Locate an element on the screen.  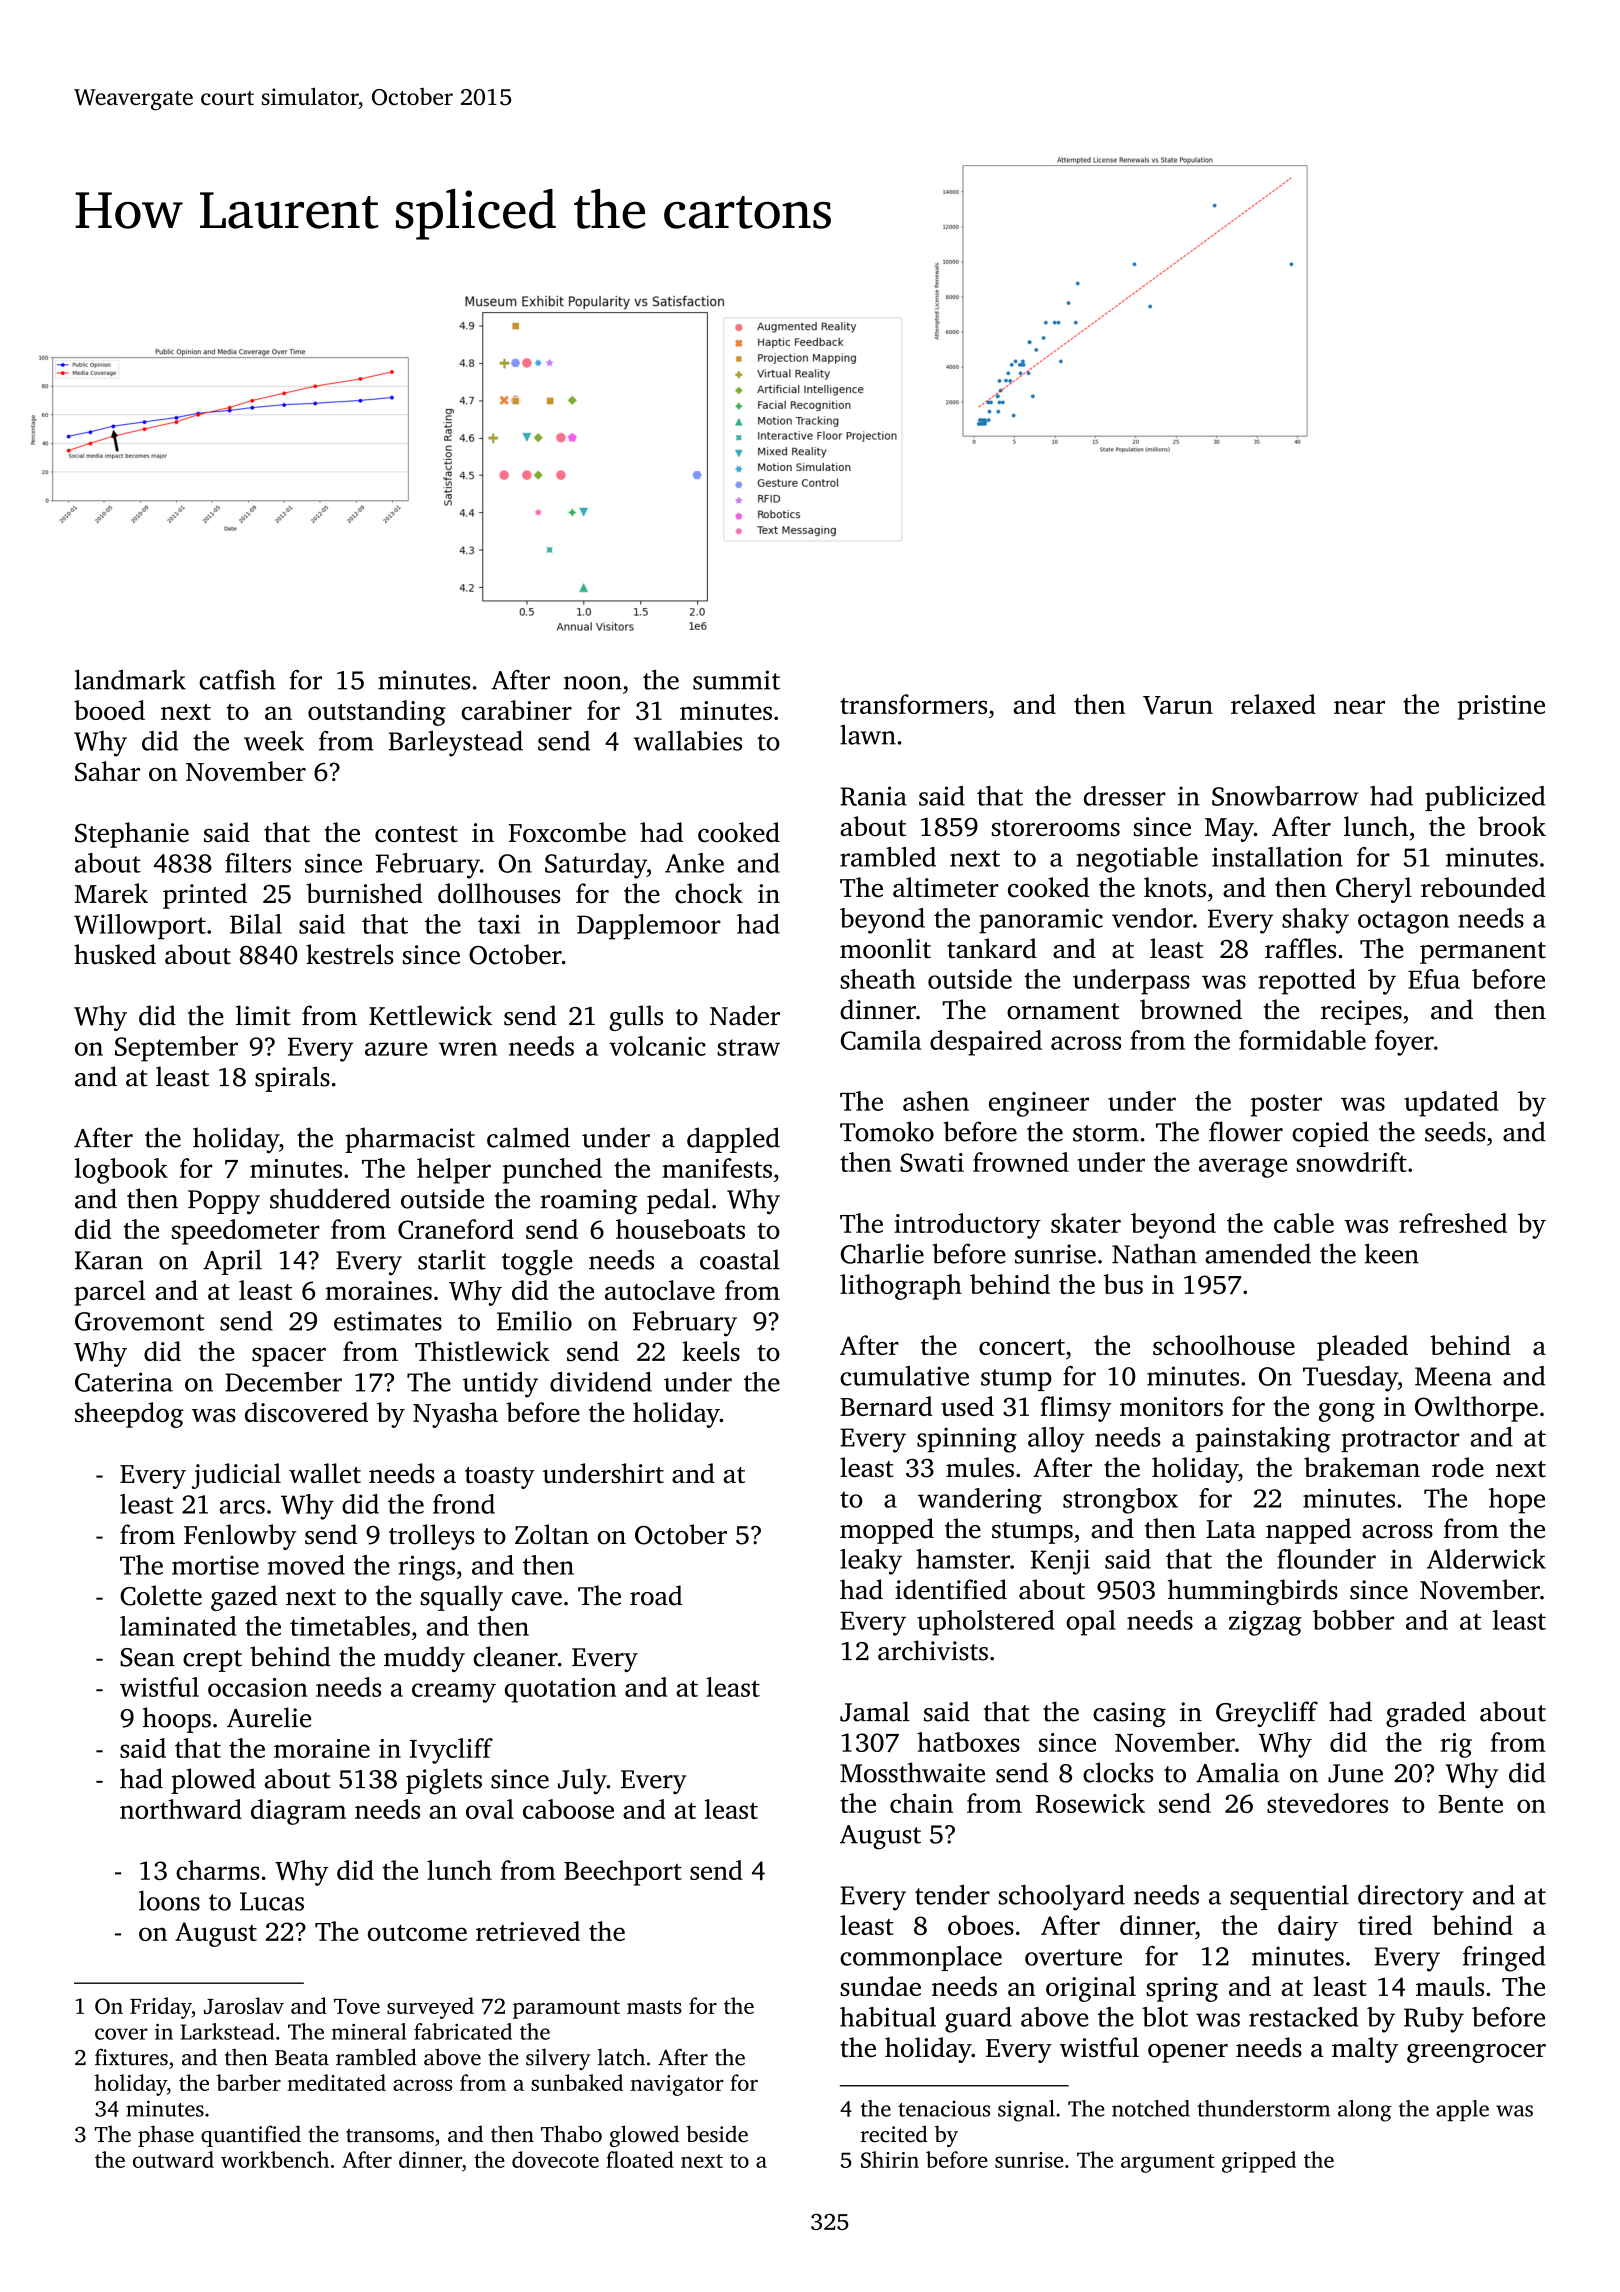
Charlie is located at coordinates (882, 1253).
